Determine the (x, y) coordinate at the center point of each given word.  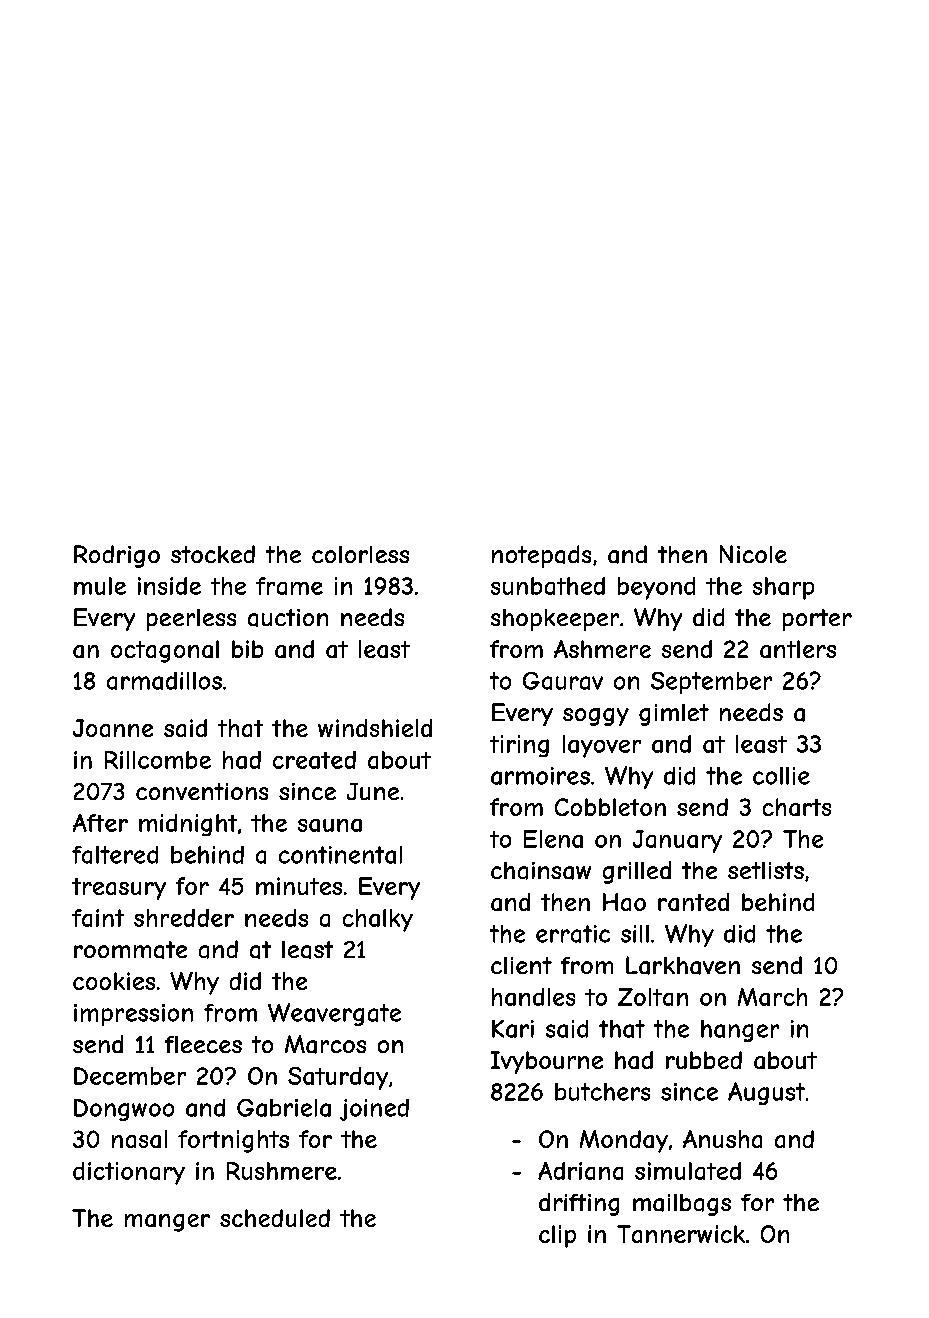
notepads (541, 556)
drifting (579, 1204)
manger (167, 1223)
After (100, 823)
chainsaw (541, 871)
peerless (191, 620)
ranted (693, 902)
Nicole (753, 554)
